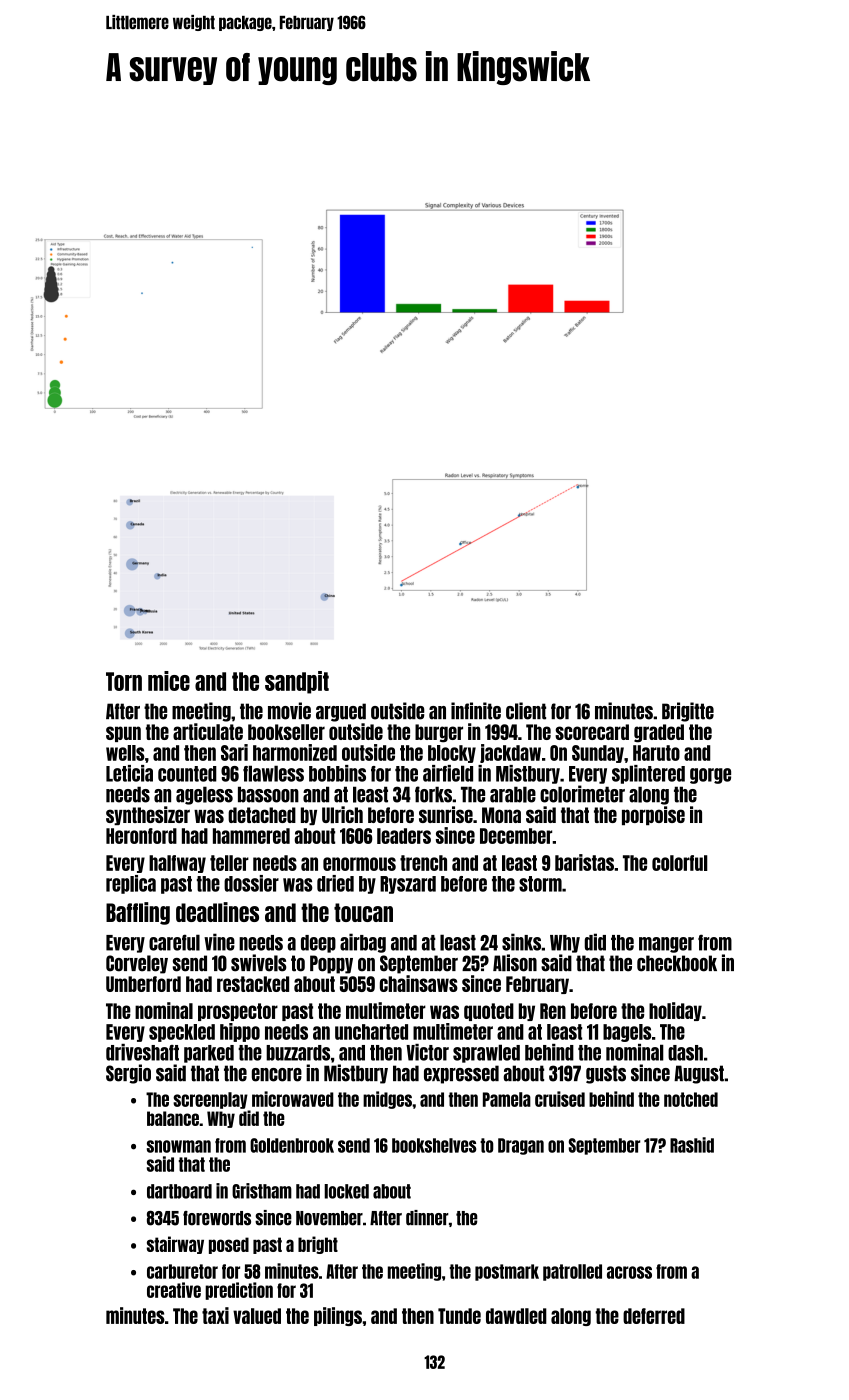  What do you see at coordinates (459, 1316) in the page?
I see `Tunde` at bounding box center [459, 1316].
